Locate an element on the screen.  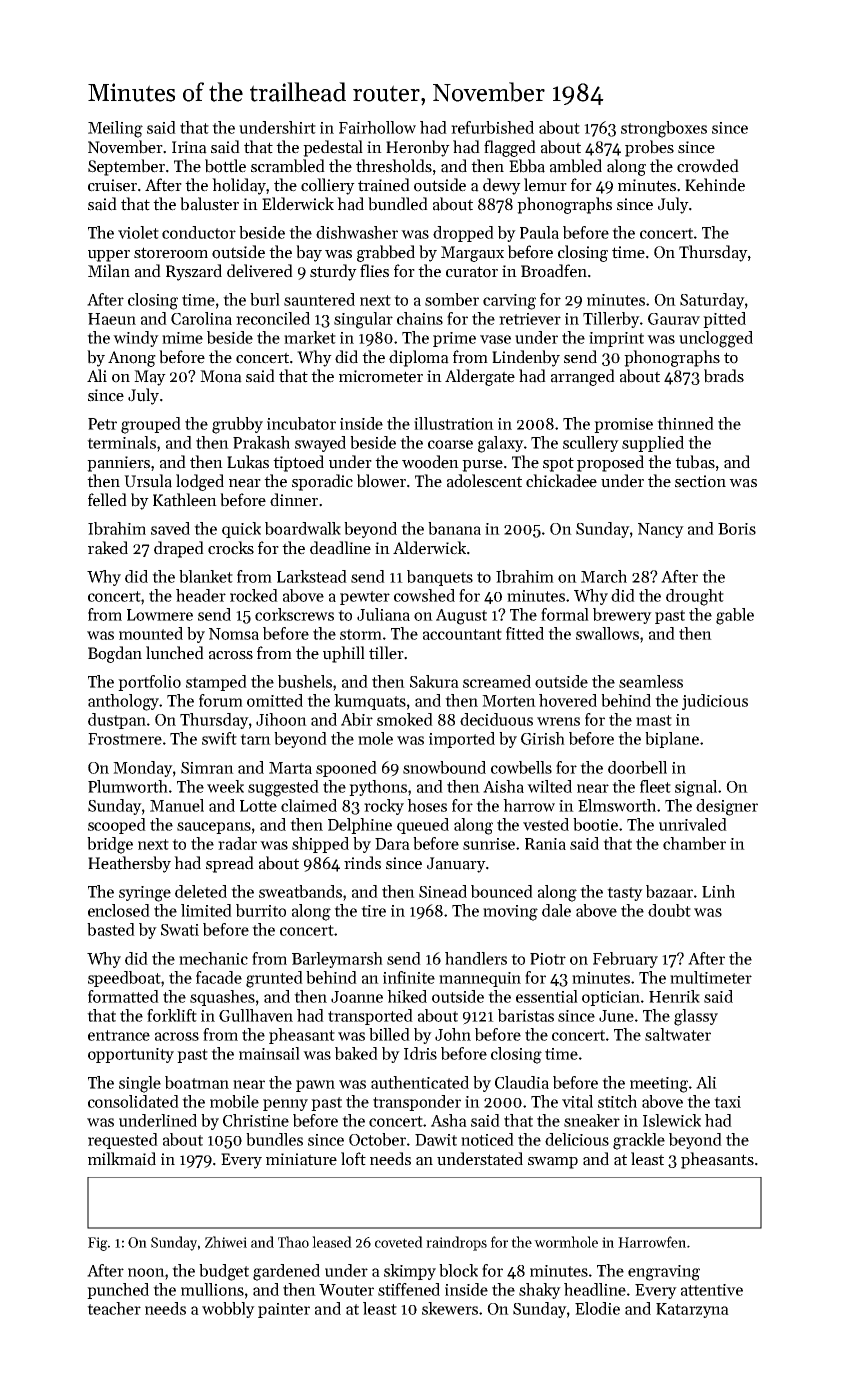
gable is located at coordinates (735, 616).
